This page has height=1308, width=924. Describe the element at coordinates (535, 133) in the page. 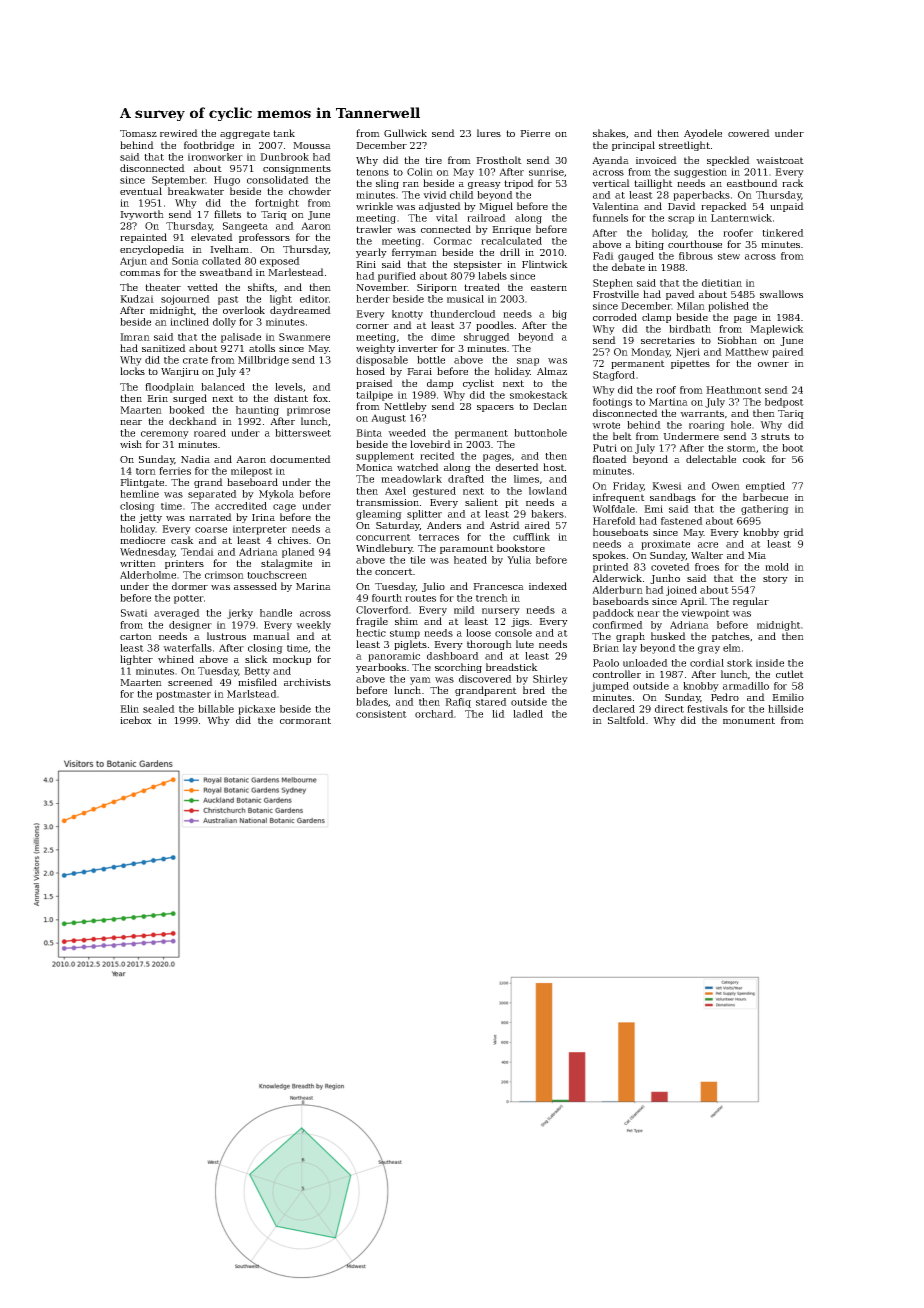

I see `Pierre` at that location.
